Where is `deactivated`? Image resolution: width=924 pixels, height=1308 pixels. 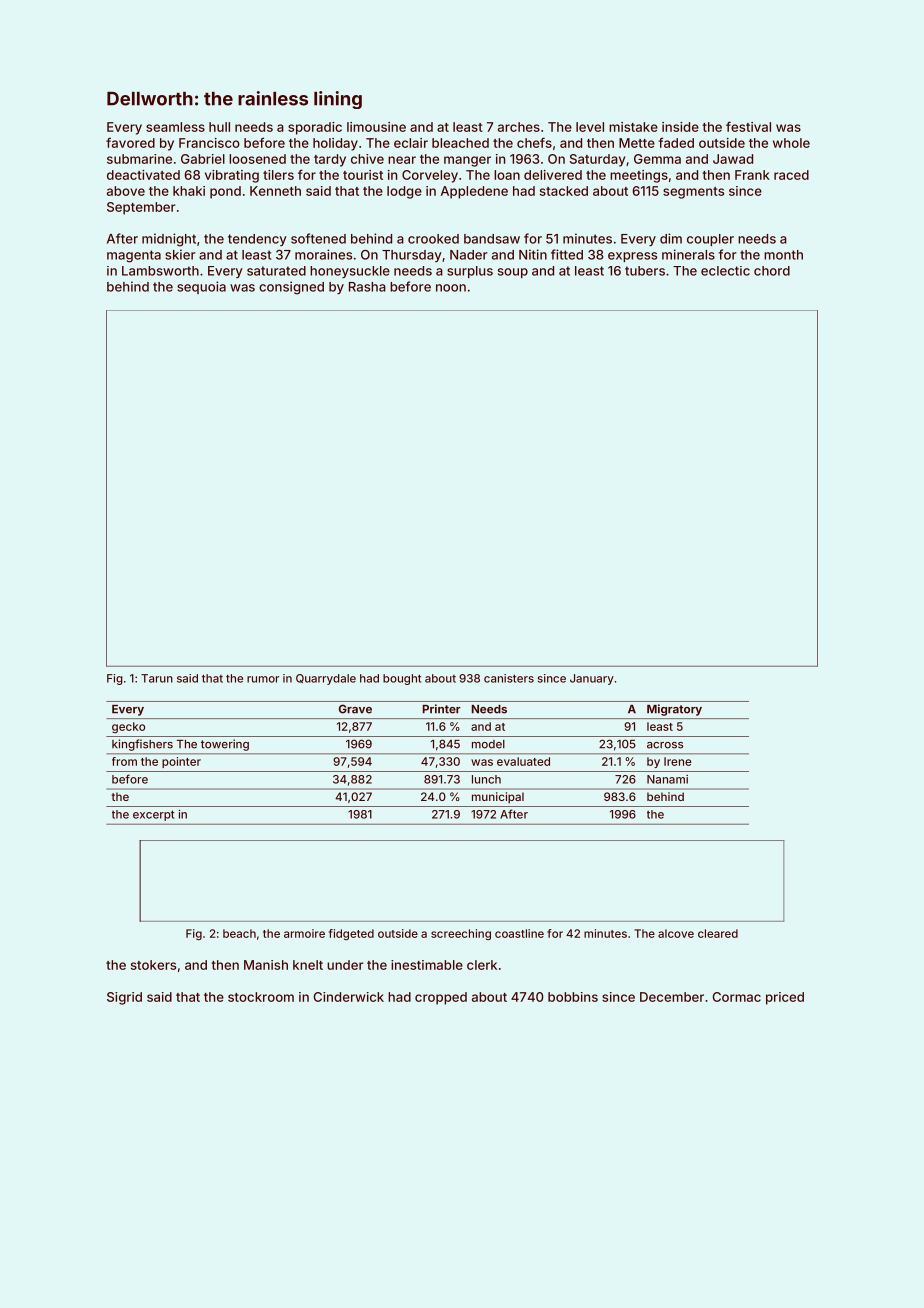 deactivated is located at coordinates (143, 175).
